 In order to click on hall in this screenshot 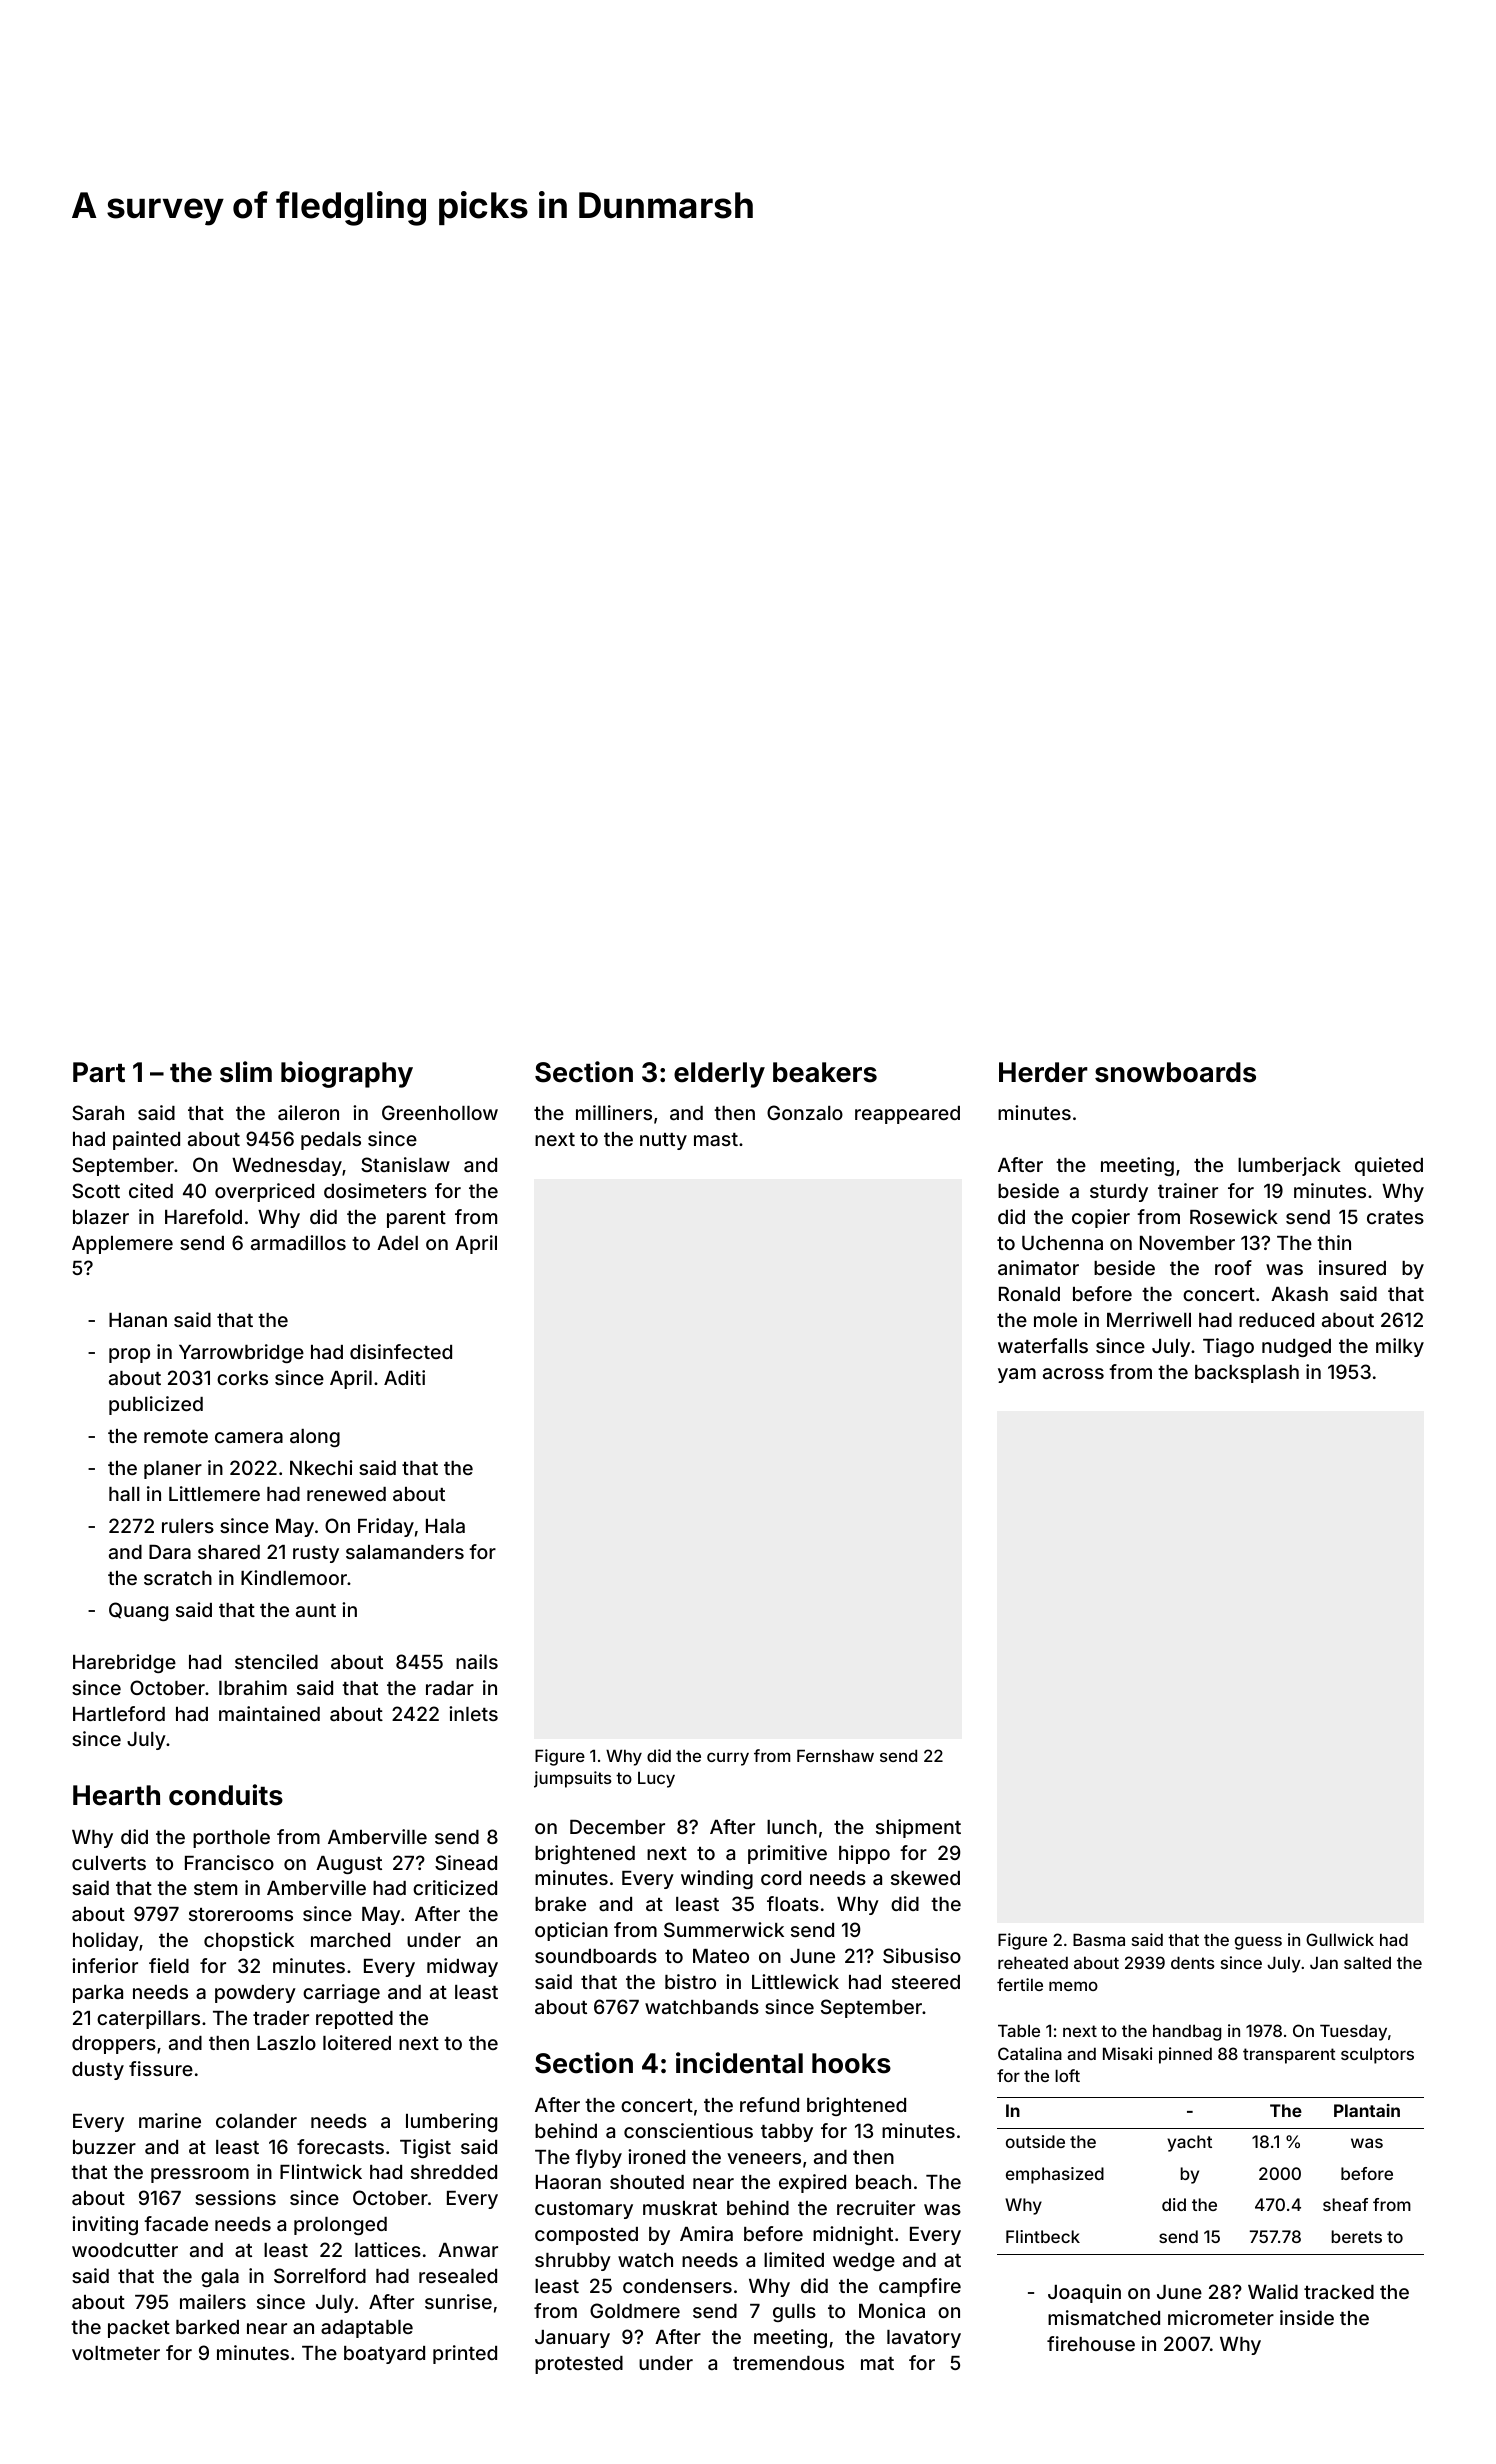, I will do `click(124, 1494)`.
